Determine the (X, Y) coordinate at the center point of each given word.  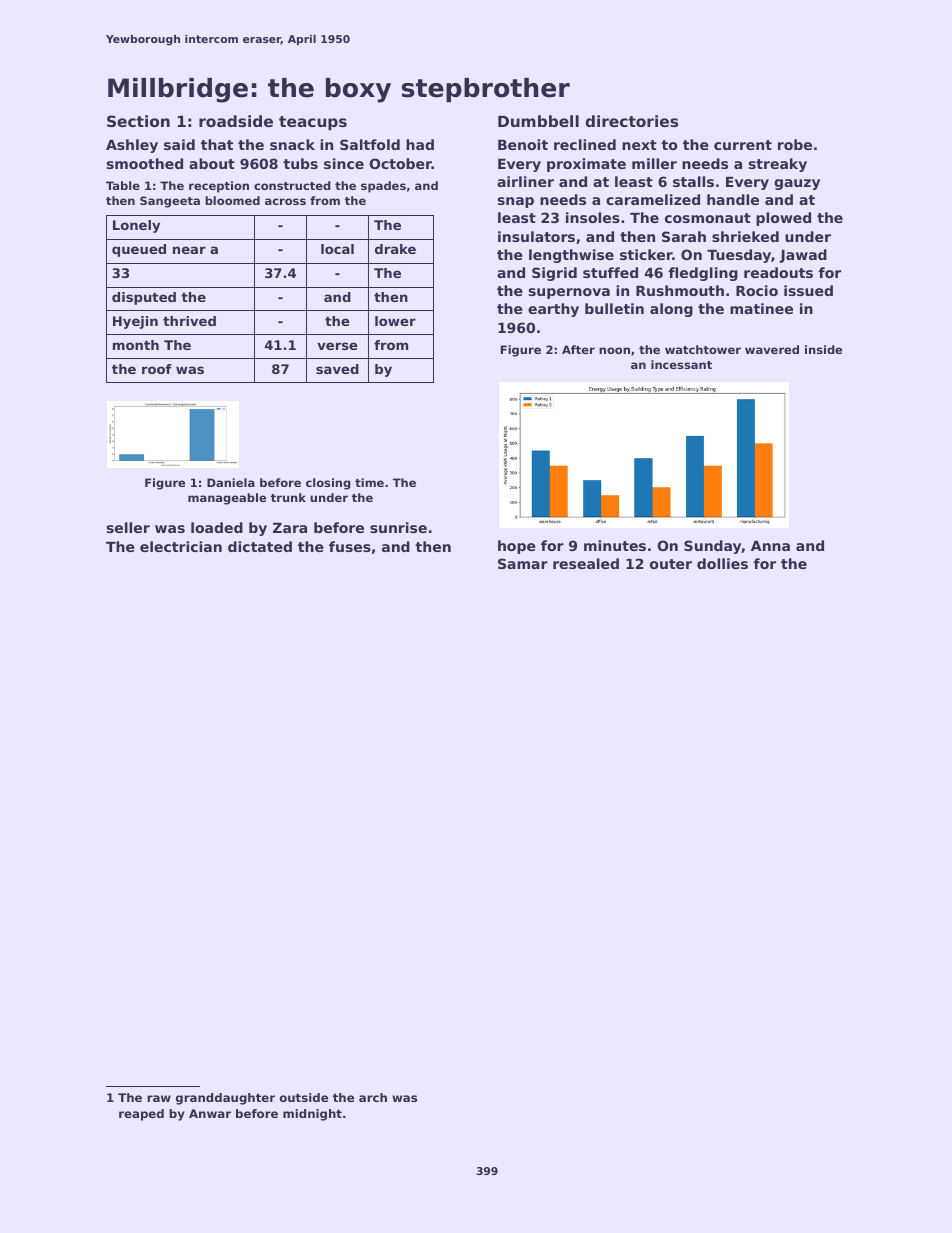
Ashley (132, 146)
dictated (260, 546)
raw (159, 1098)
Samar (523, 563)
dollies (722, 563)
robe (795, 144)
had (420, 144)
